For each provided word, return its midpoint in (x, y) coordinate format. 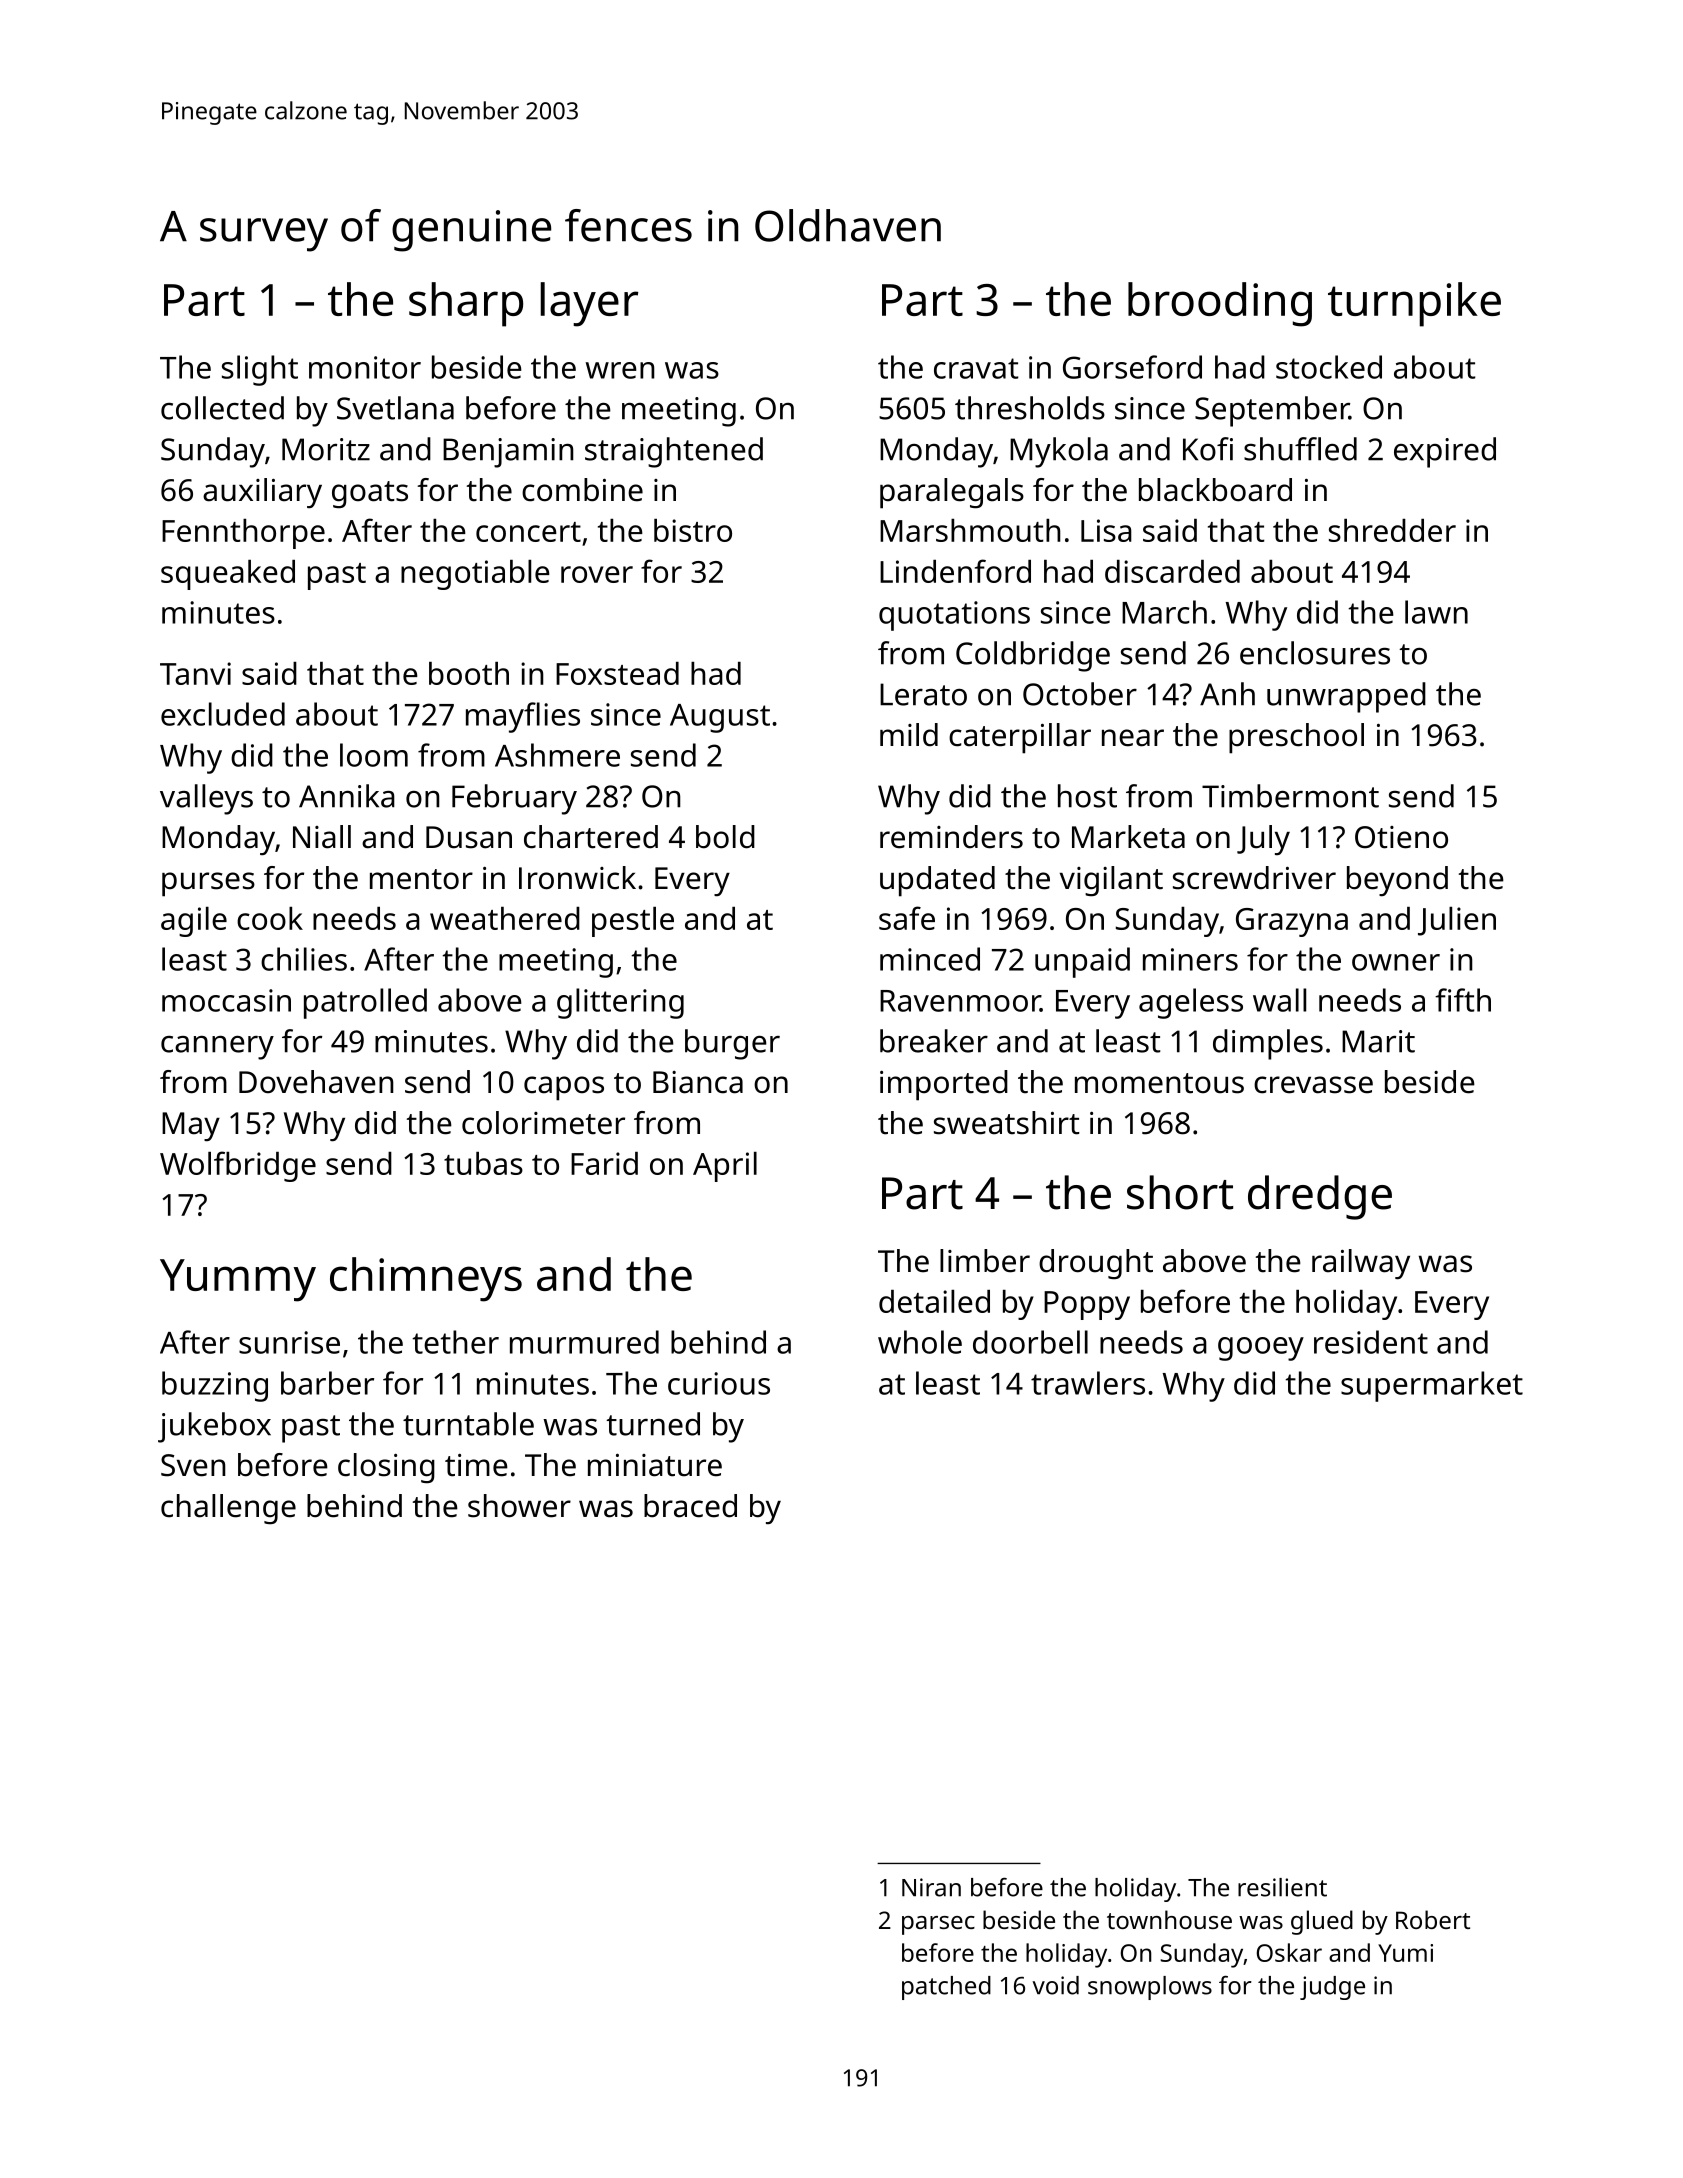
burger (732, 1044)
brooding (1220, 304)
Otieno (1401, 837)
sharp (466, 304)
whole (920, 1342)
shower (519, 1506)
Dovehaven (316, 1082)
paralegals (952, 493)
